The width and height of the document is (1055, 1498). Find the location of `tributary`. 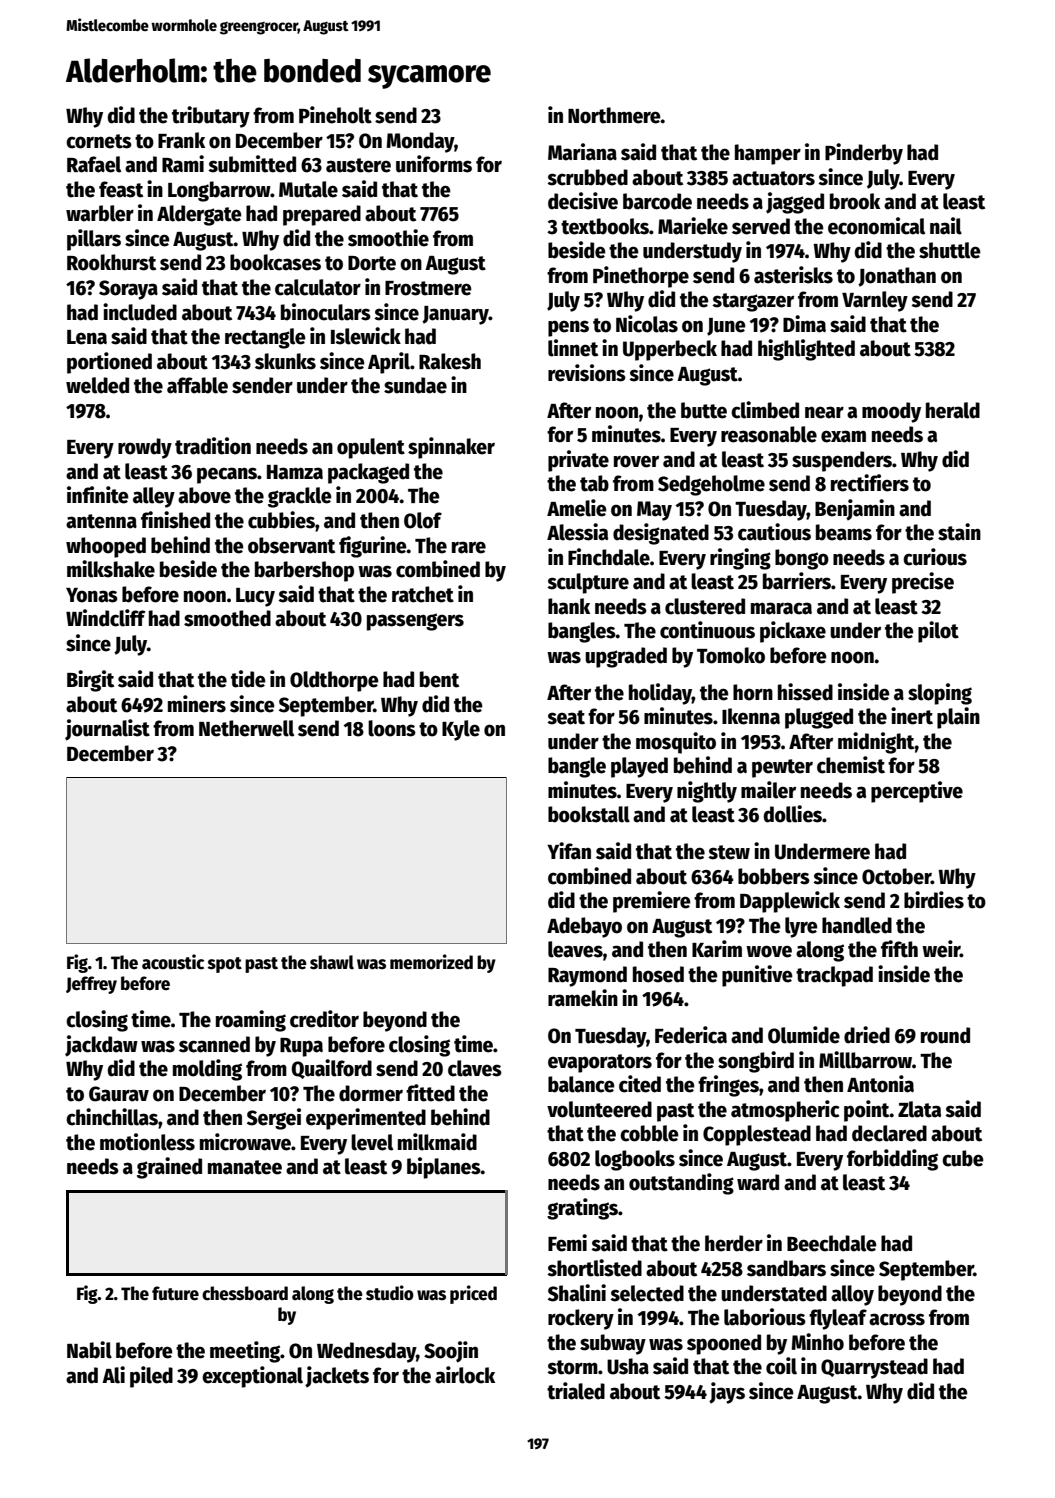

tributary is located at coordinates (211, 117).
